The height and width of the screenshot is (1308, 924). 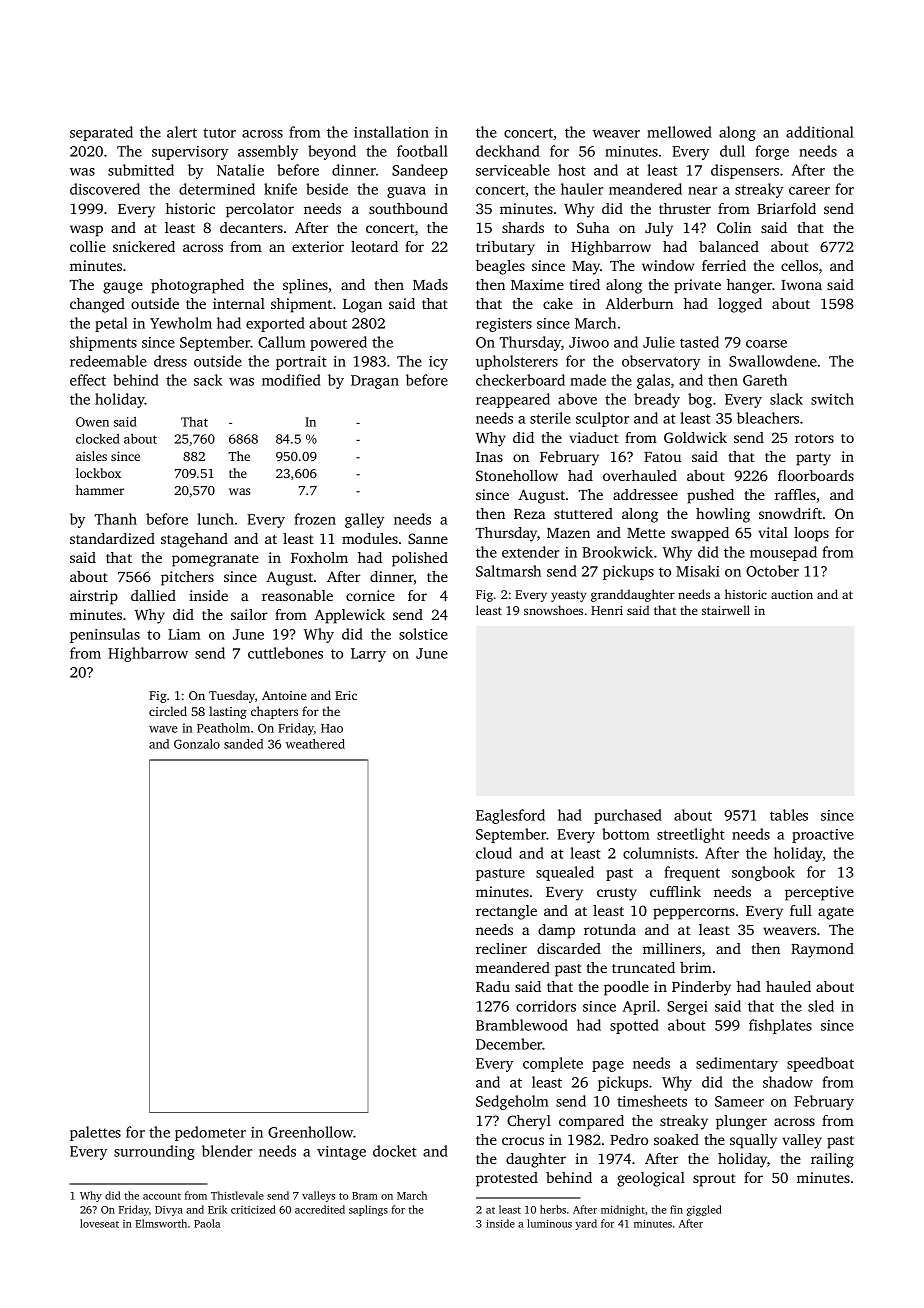 I want to click on corridors, so click(x=546, y=1006).
